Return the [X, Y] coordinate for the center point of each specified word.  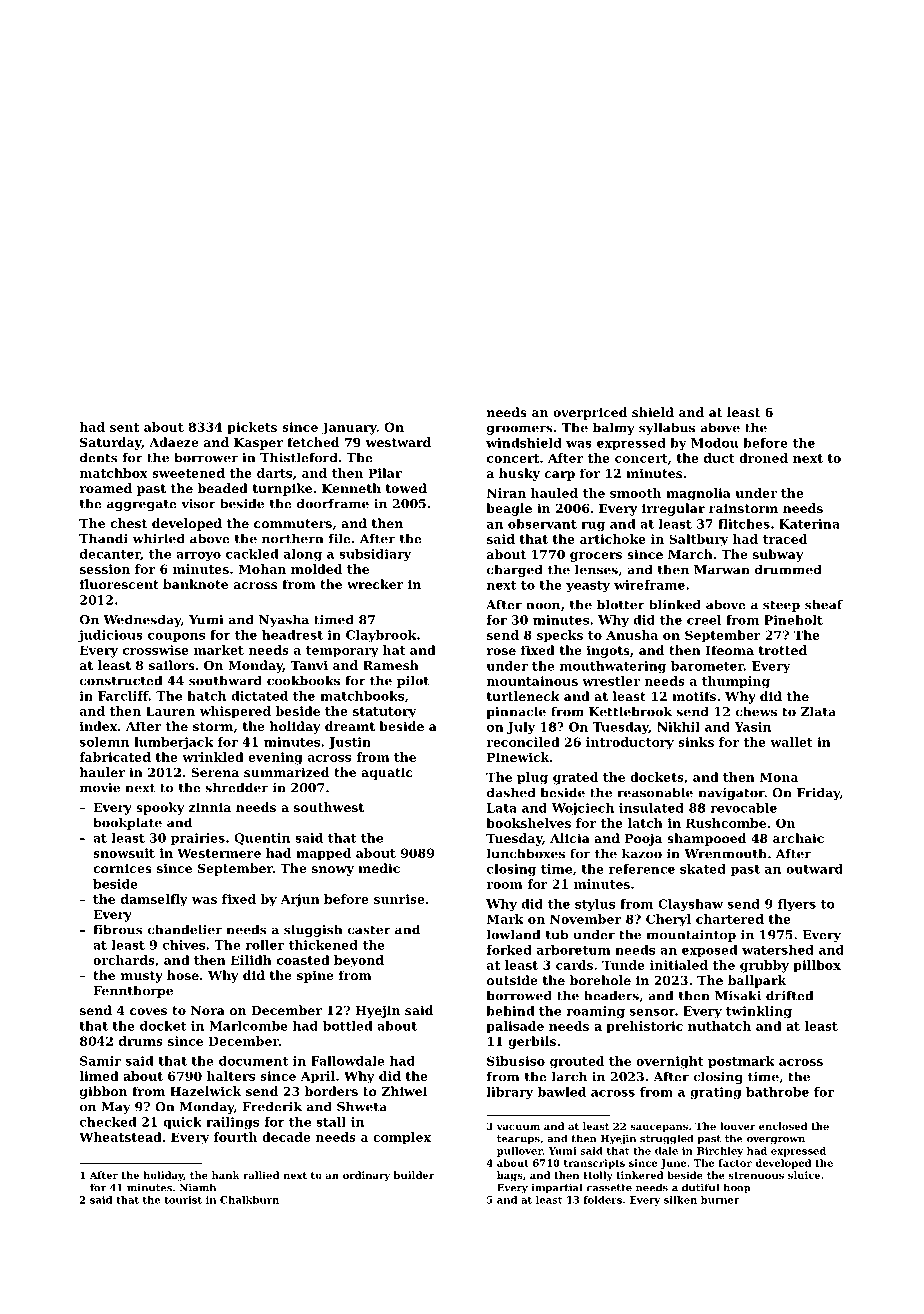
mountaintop [691, 936]
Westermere [219, 853]
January [349, 428]
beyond [359, 961]
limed [99, 1076]
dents [98, 457]
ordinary [366, 1176]
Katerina [809, 524]
